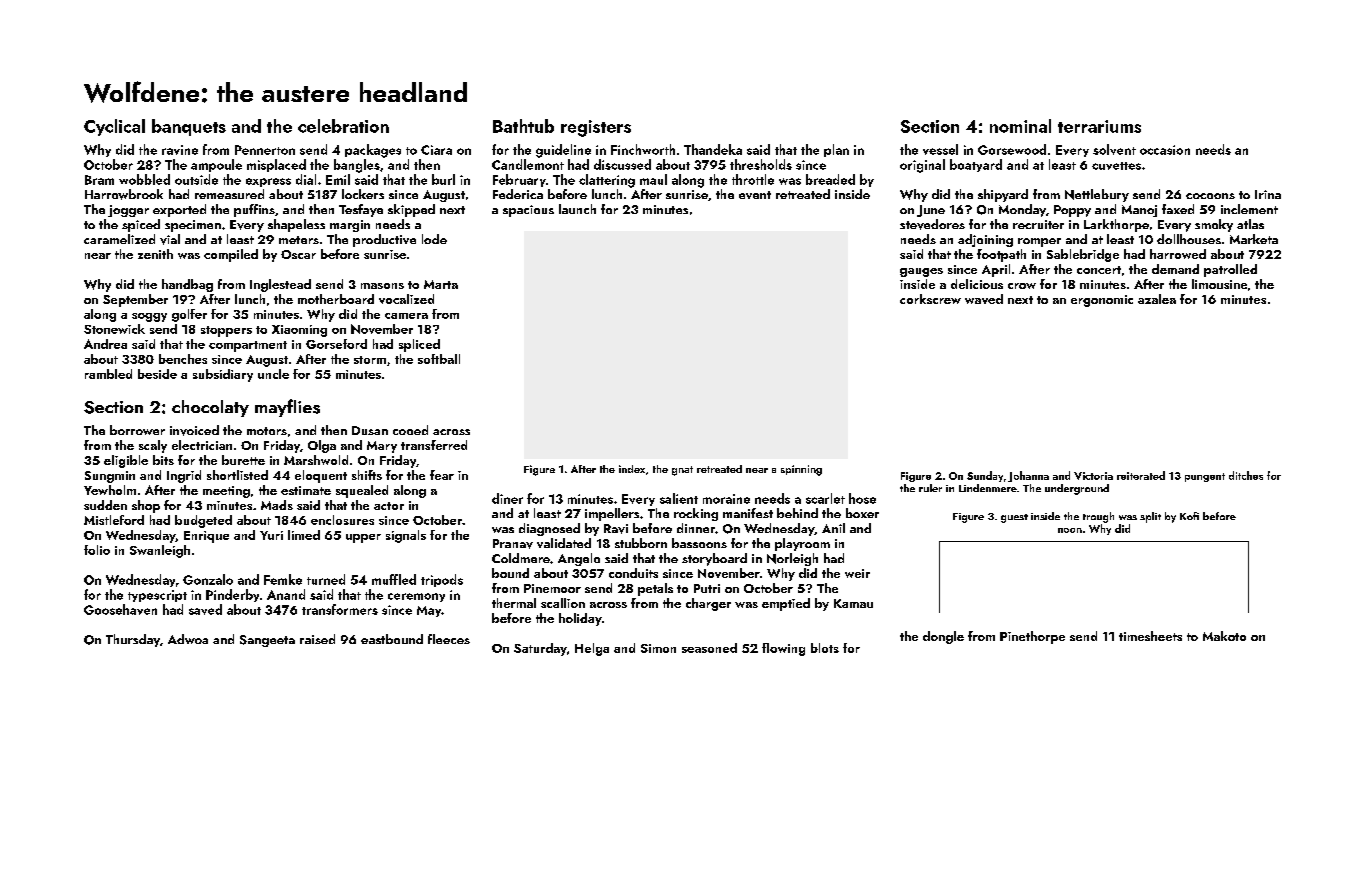 Image resolution: width=1372 pixels, height=887 pixels. Describe the element at coordinates (552, 588) in the document. I see `Pinemoor` at that location.
